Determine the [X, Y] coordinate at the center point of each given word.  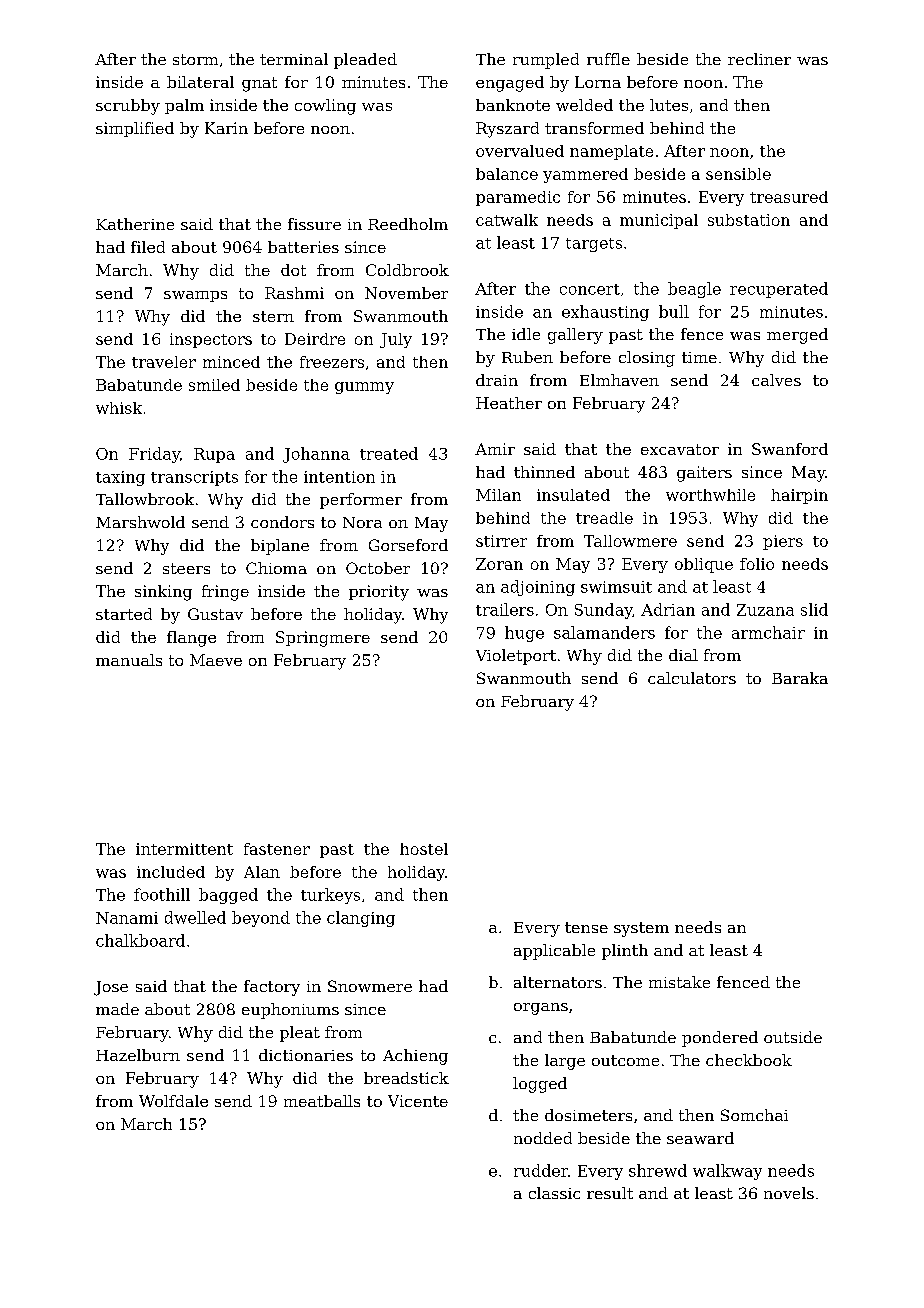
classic [554, 1193]
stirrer [501, 541]
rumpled [546, 61]
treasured [789, 197]
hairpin [799, 496]
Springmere [323, 639]
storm [195, 59]
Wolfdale [173, 1101]
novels [789, 1193]
